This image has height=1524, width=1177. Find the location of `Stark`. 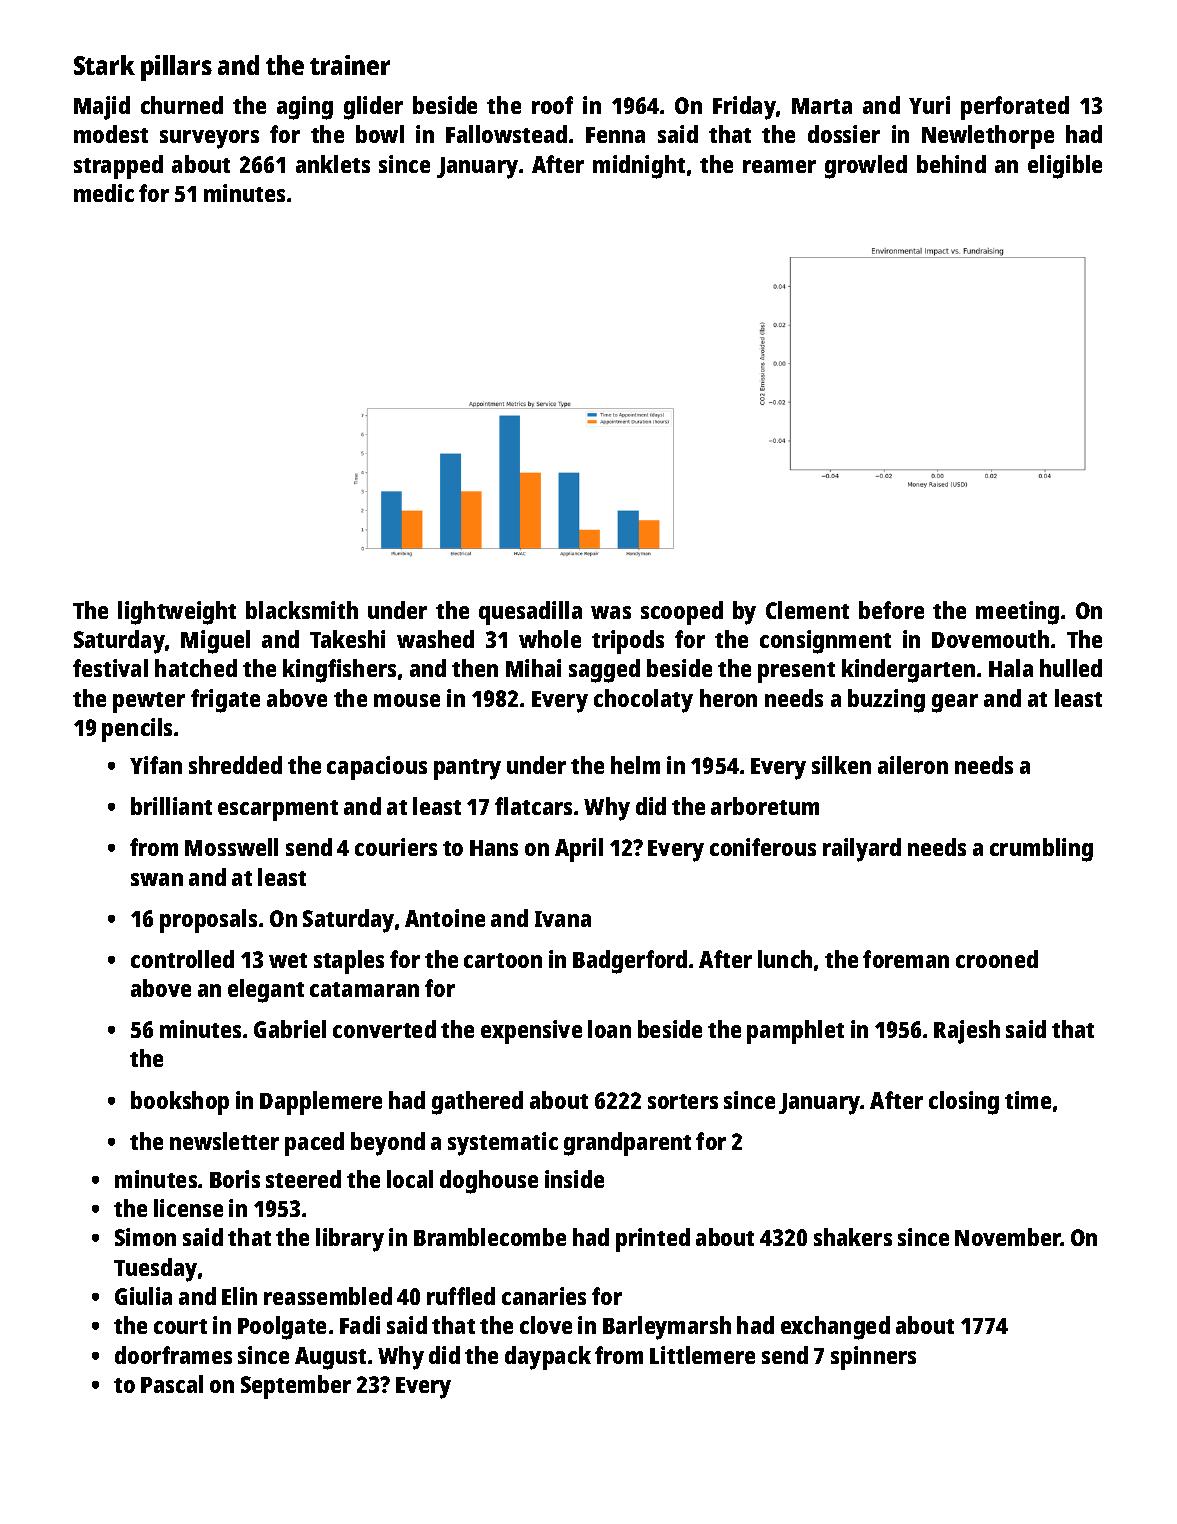

Stark is located at coordinates (104, 65).
